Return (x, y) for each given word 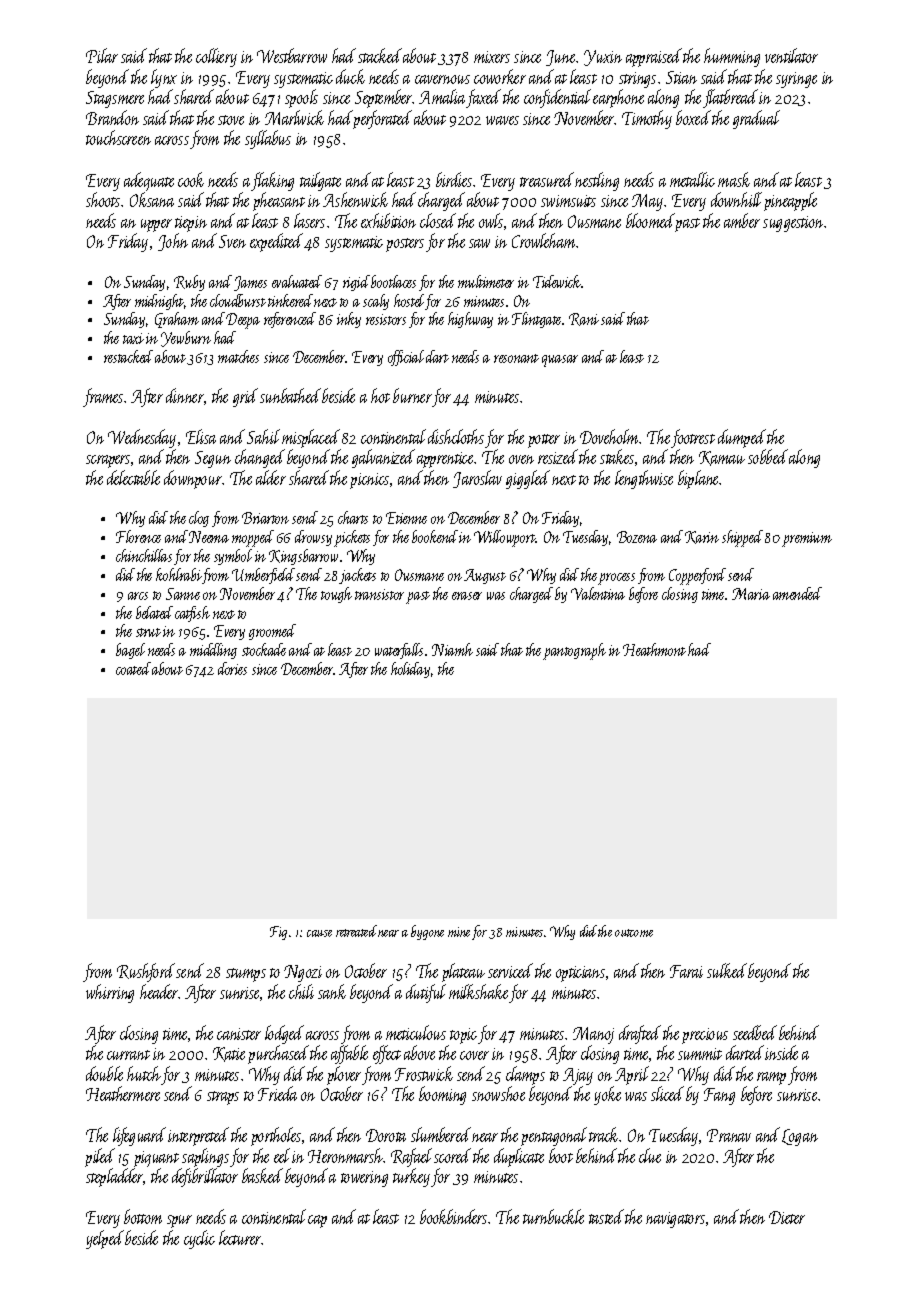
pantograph (574, 651)
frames (103, 397)
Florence (138, 536)
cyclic (199, 1239)
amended (797, 593)
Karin (702, 537)
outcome (634, 933)
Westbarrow (292, 55)
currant (128, 1055)
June (561, 58)
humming (732, 57)
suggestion (793, 224)
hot (380, 395)
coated (133, 668)
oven (521, 459)
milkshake (478, 991)
